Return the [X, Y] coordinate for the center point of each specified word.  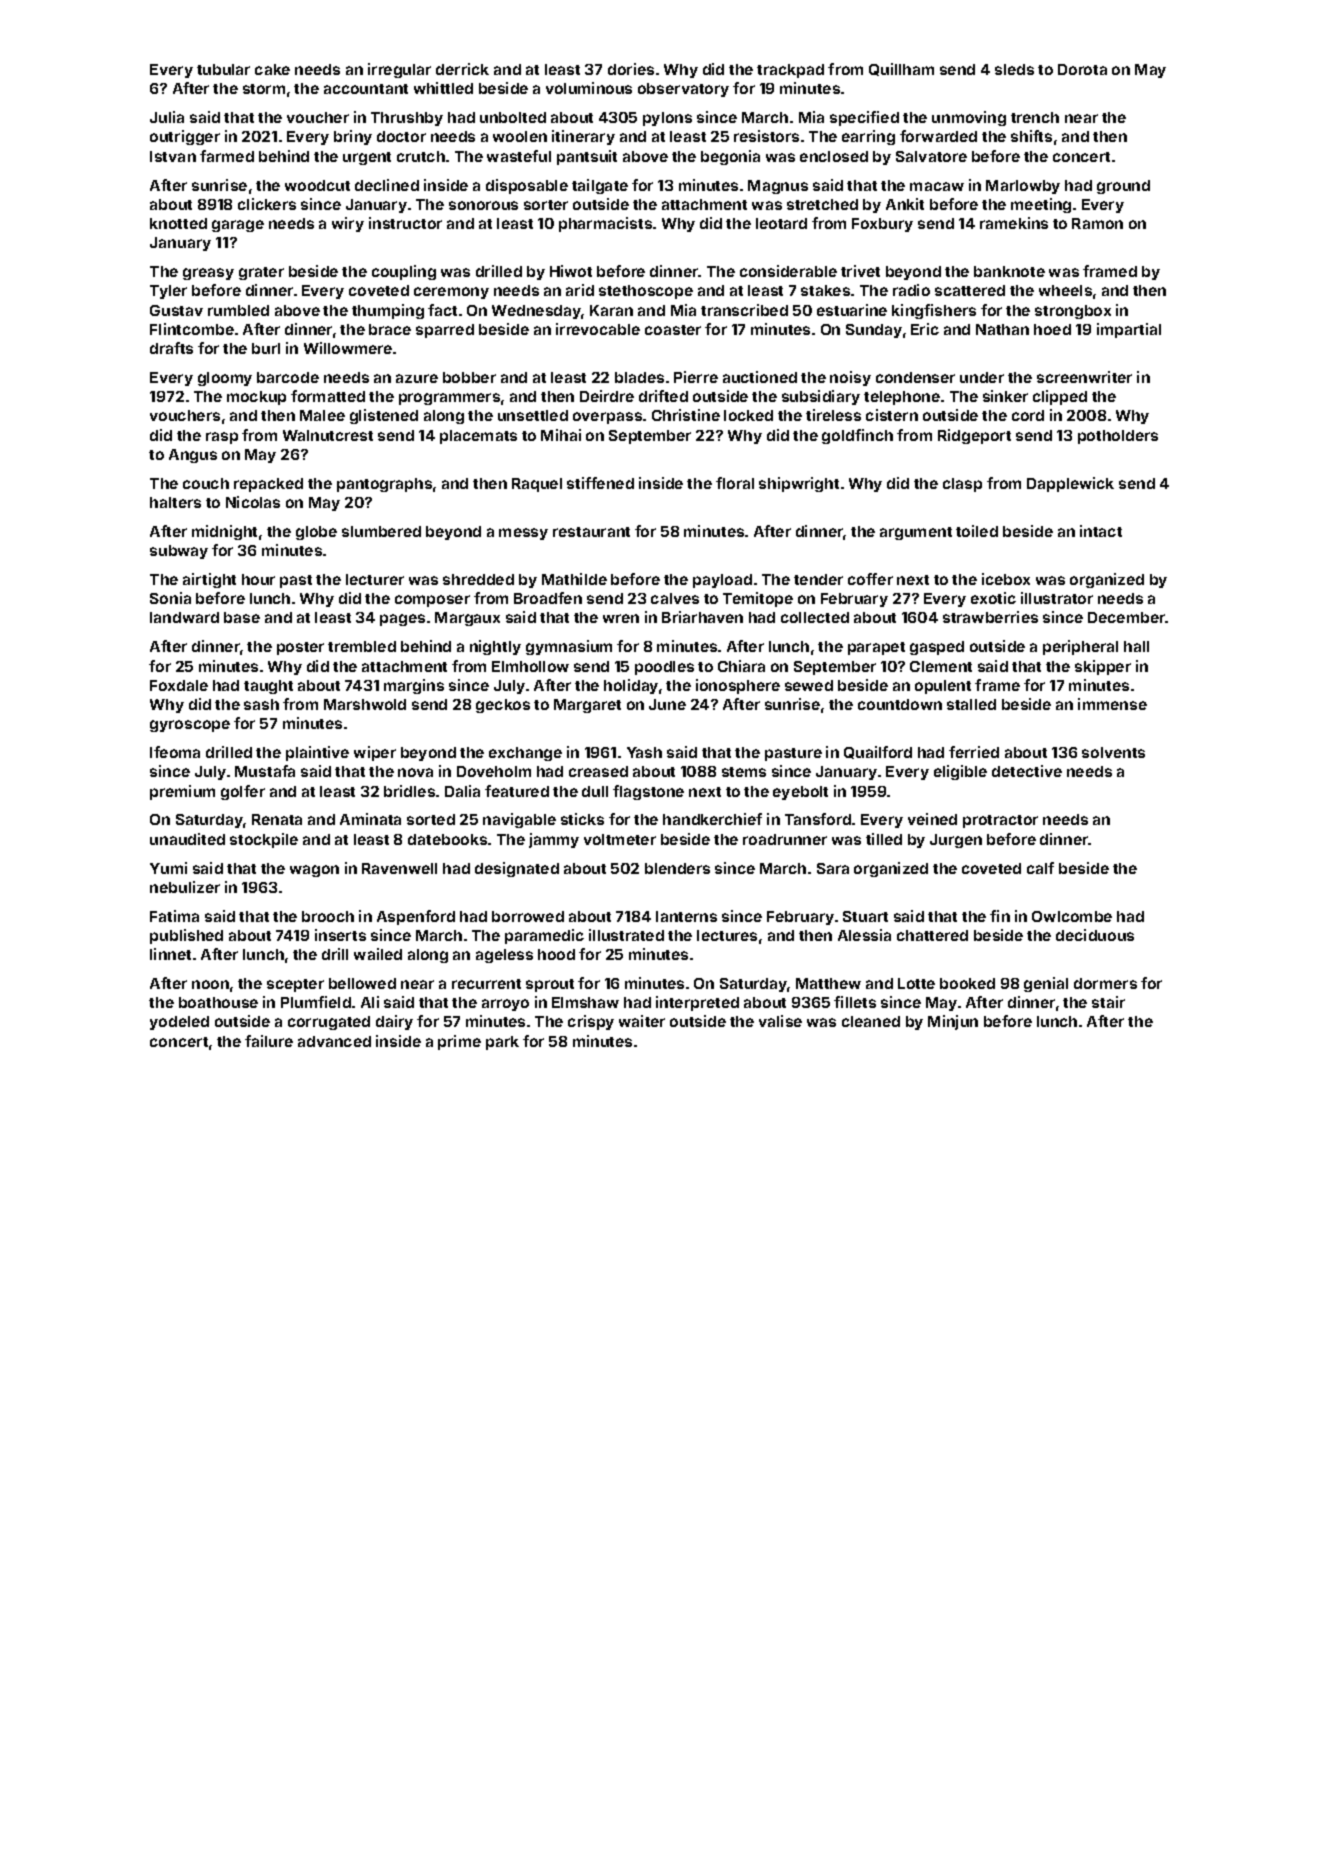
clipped [1060, 397]
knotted [178, 223]
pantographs [384, 485]
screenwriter [1084, 377]
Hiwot [571, 271]
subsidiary [821, 397]
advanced [334, 1041]
